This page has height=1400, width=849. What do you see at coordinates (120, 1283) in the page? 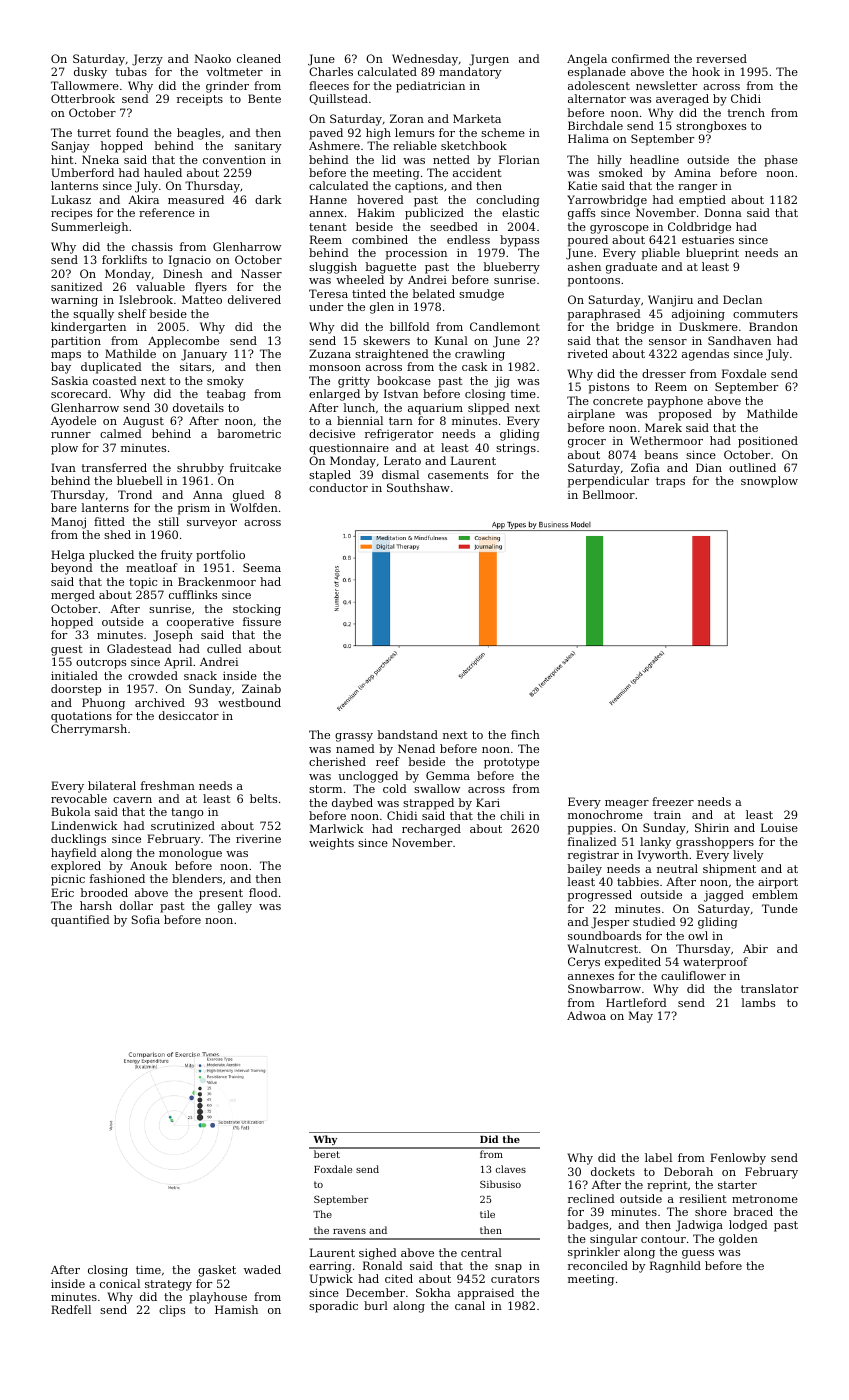
I see `conical` at bounding box center [120, 1283].
